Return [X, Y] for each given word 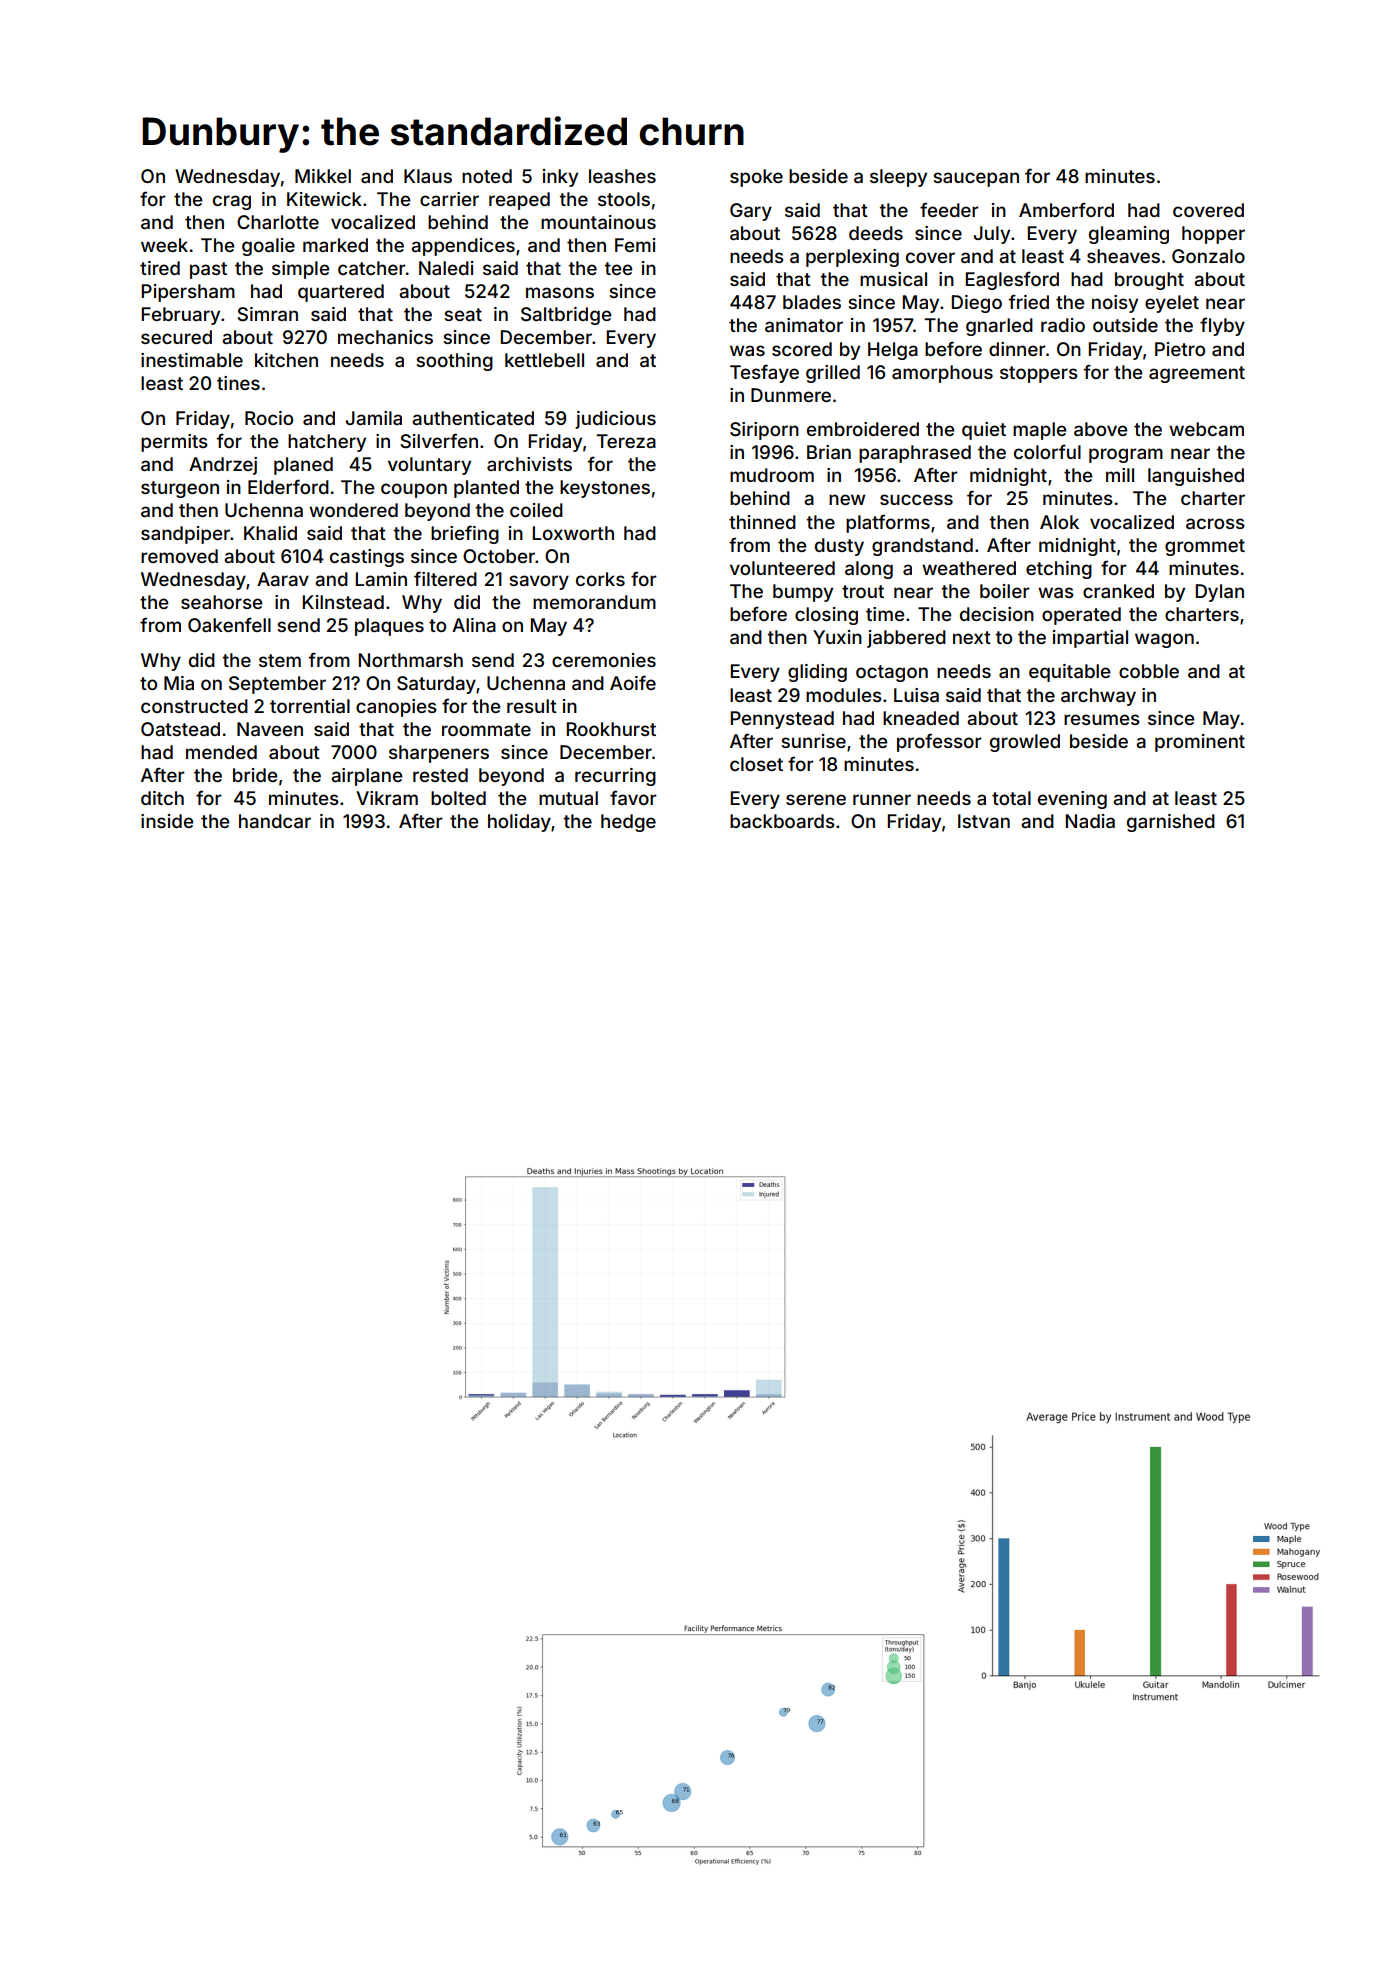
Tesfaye [764, 373]
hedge [628, 823]
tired [160, 268]
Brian [829, 452]
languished [1196, 477]
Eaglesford [1012, 280]
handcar [275, 821]
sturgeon [180, 489]
